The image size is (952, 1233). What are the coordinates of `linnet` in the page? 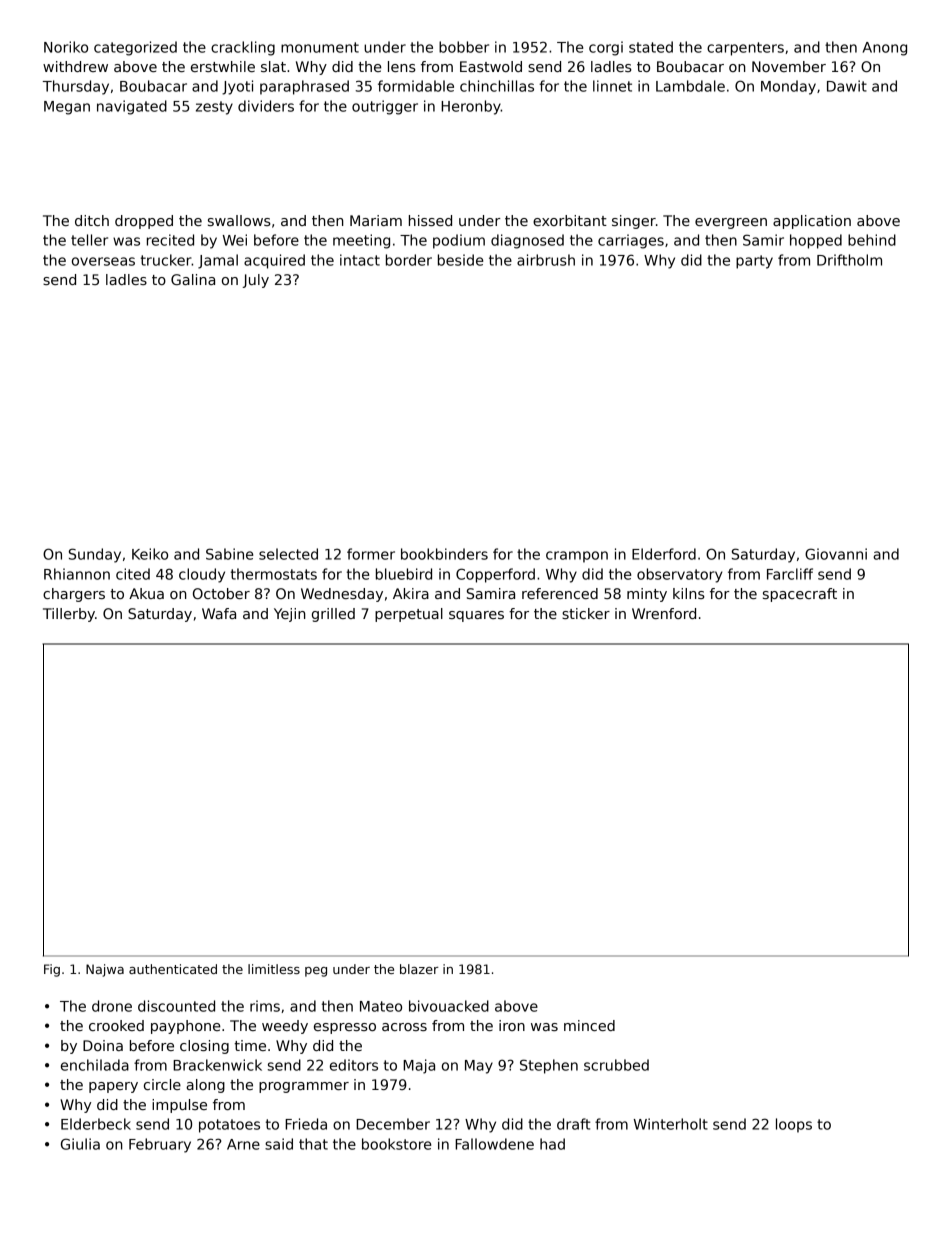 It's located at (612, 86).
